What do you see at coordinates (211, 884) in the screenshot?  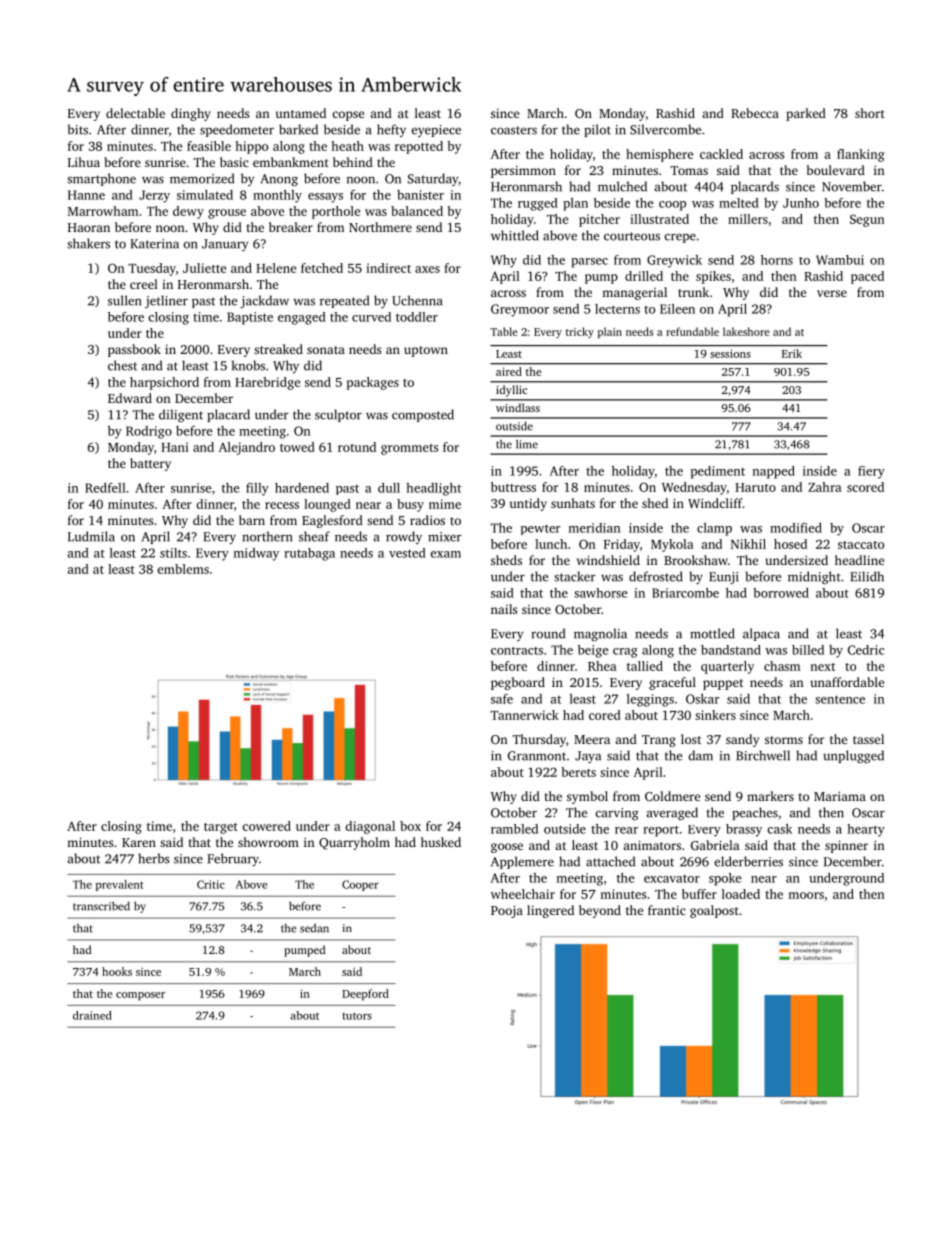 I see `Critic` at bounding box center [211, 884].
